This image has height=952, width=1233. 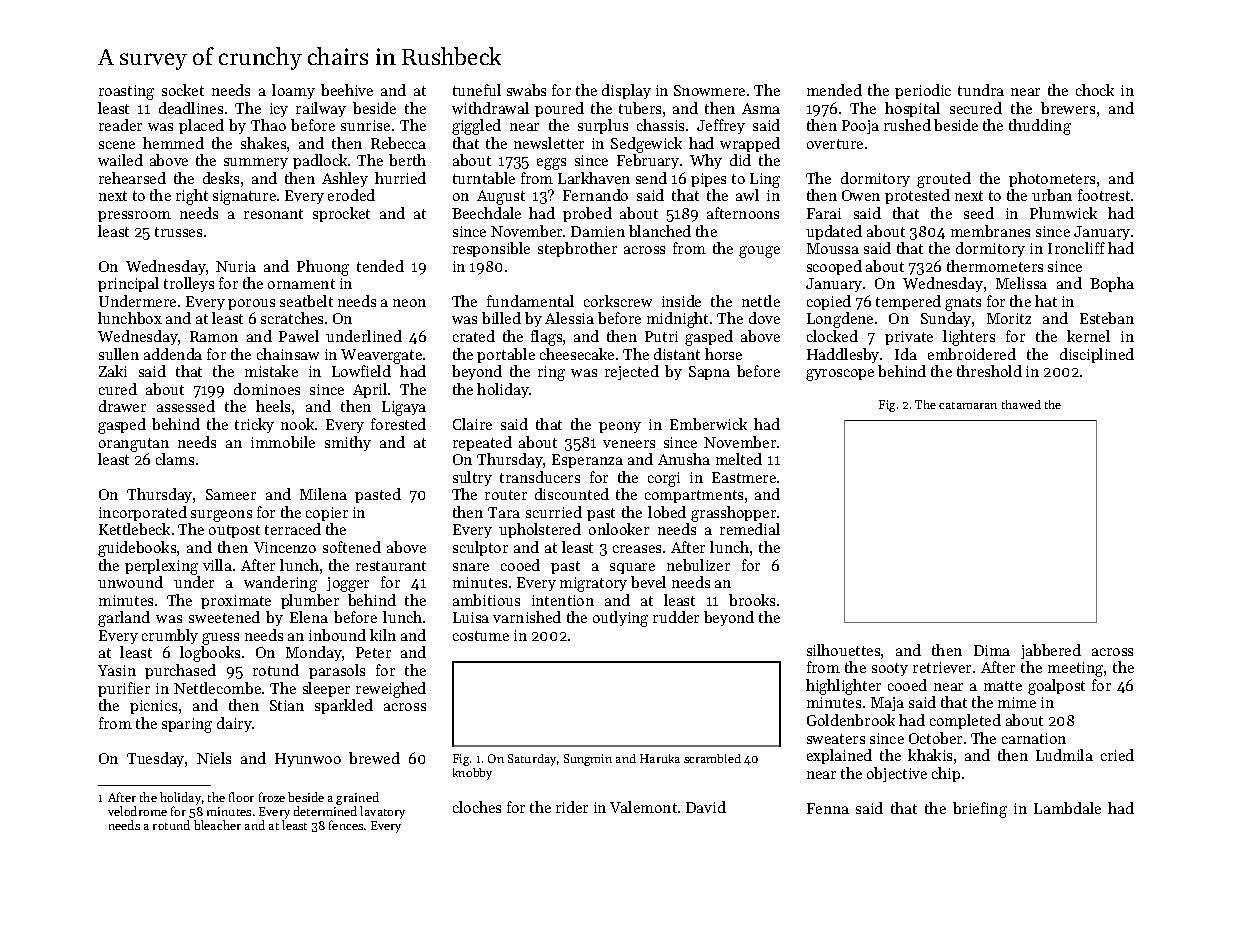 What do you see at coordinates (491, 249) in the image?
I see `responsible` at bounding box center [491, 249].
